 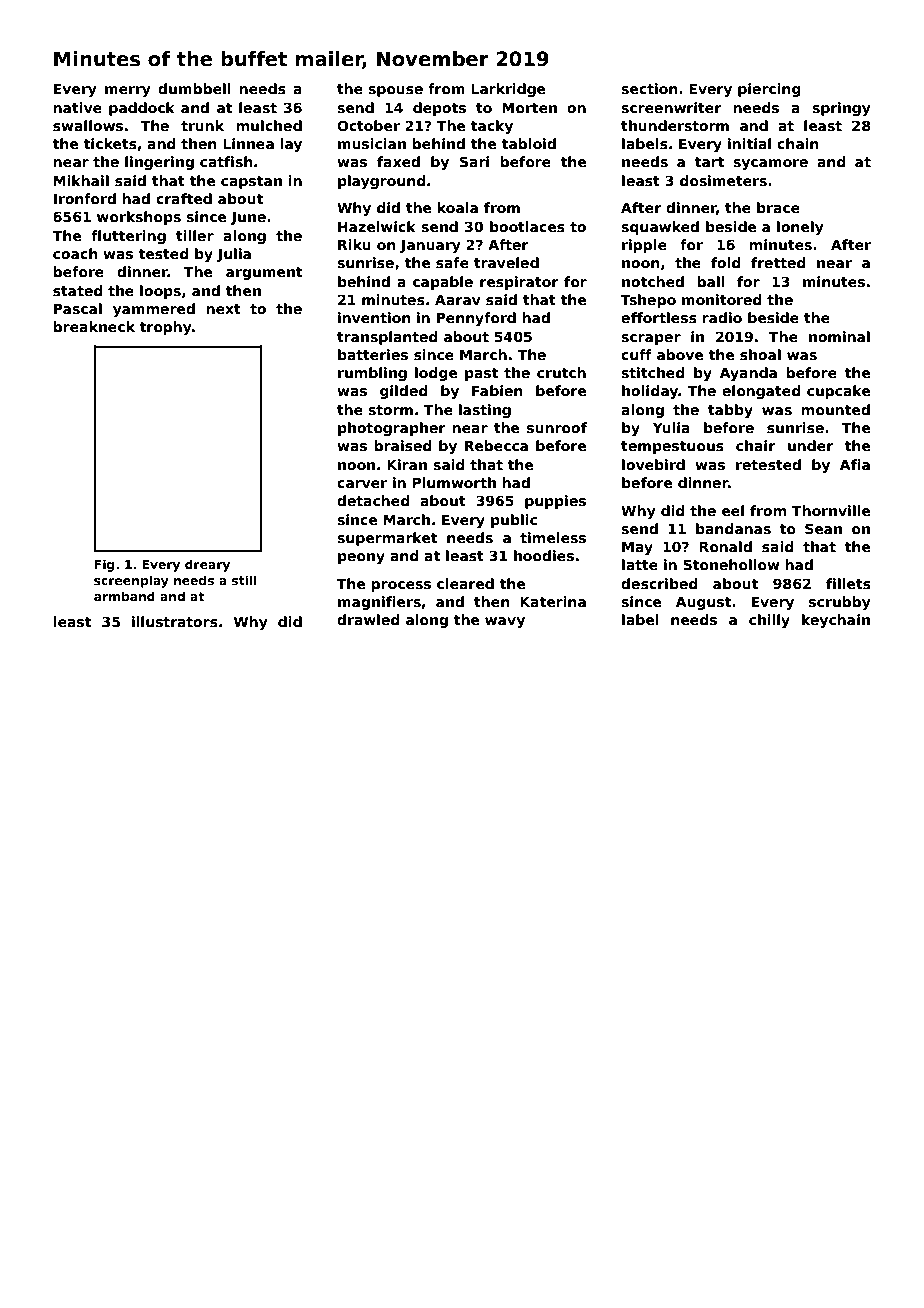 What do you see at coordinates (756, 445) in the screenshot?
I see `chair` at bounding box center [756, 445].
